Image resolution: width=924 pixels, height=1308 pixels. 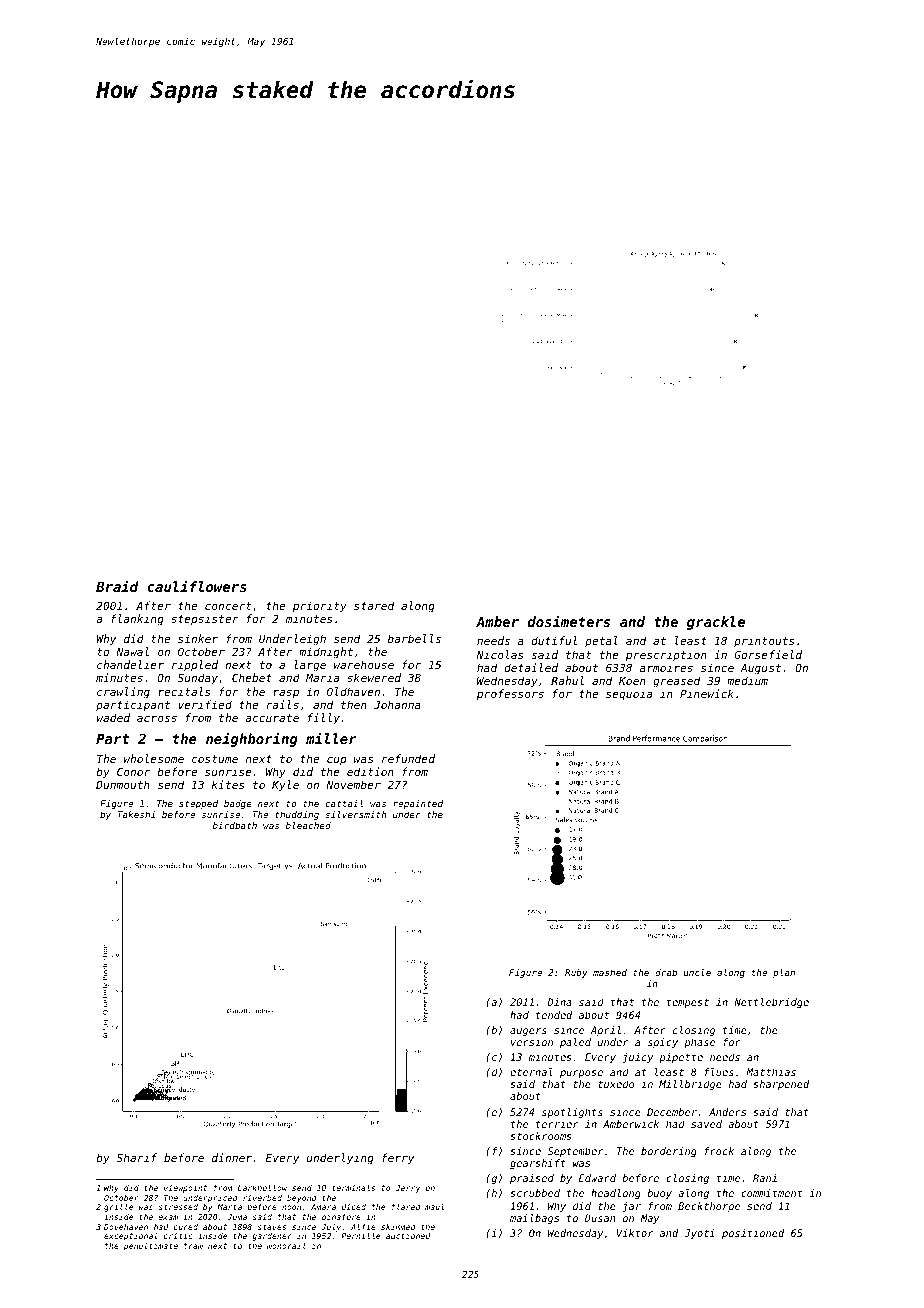 I want to click on dosimeters, so click(x=568, y=621).
